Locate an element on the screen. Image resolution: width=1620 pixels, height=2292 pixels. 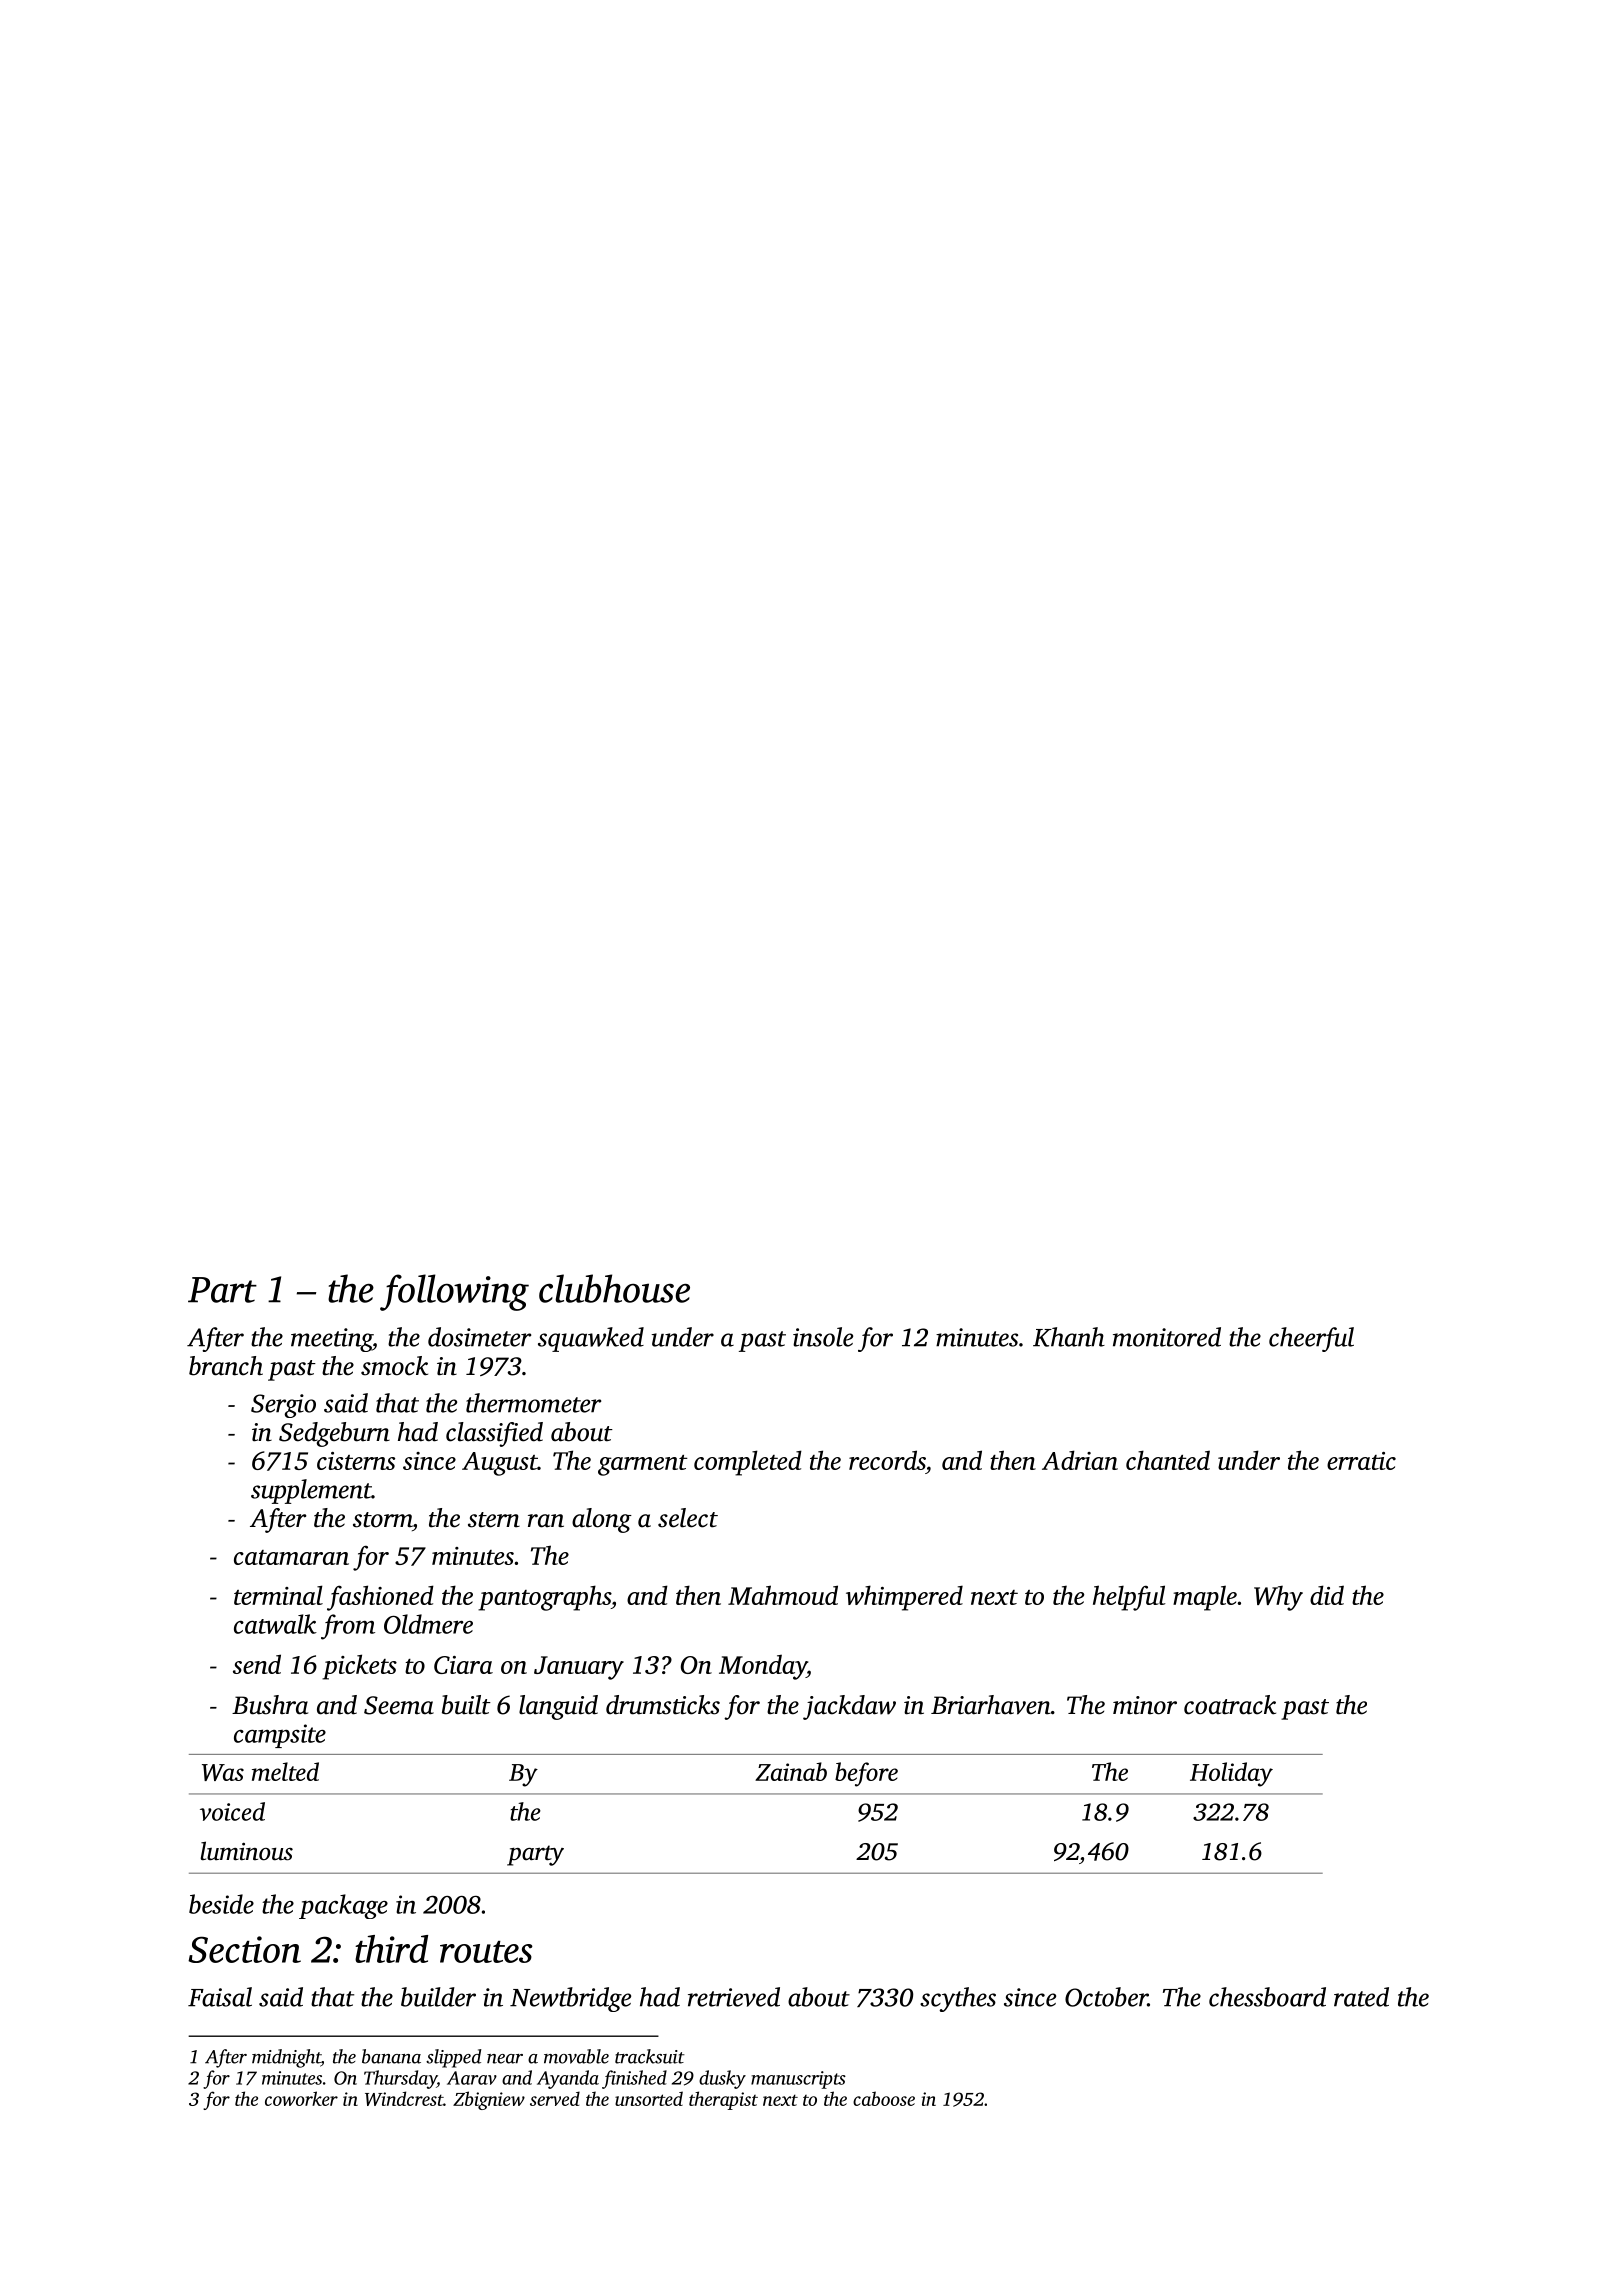
Mahmoud is located at coordinates (783, 1595).
